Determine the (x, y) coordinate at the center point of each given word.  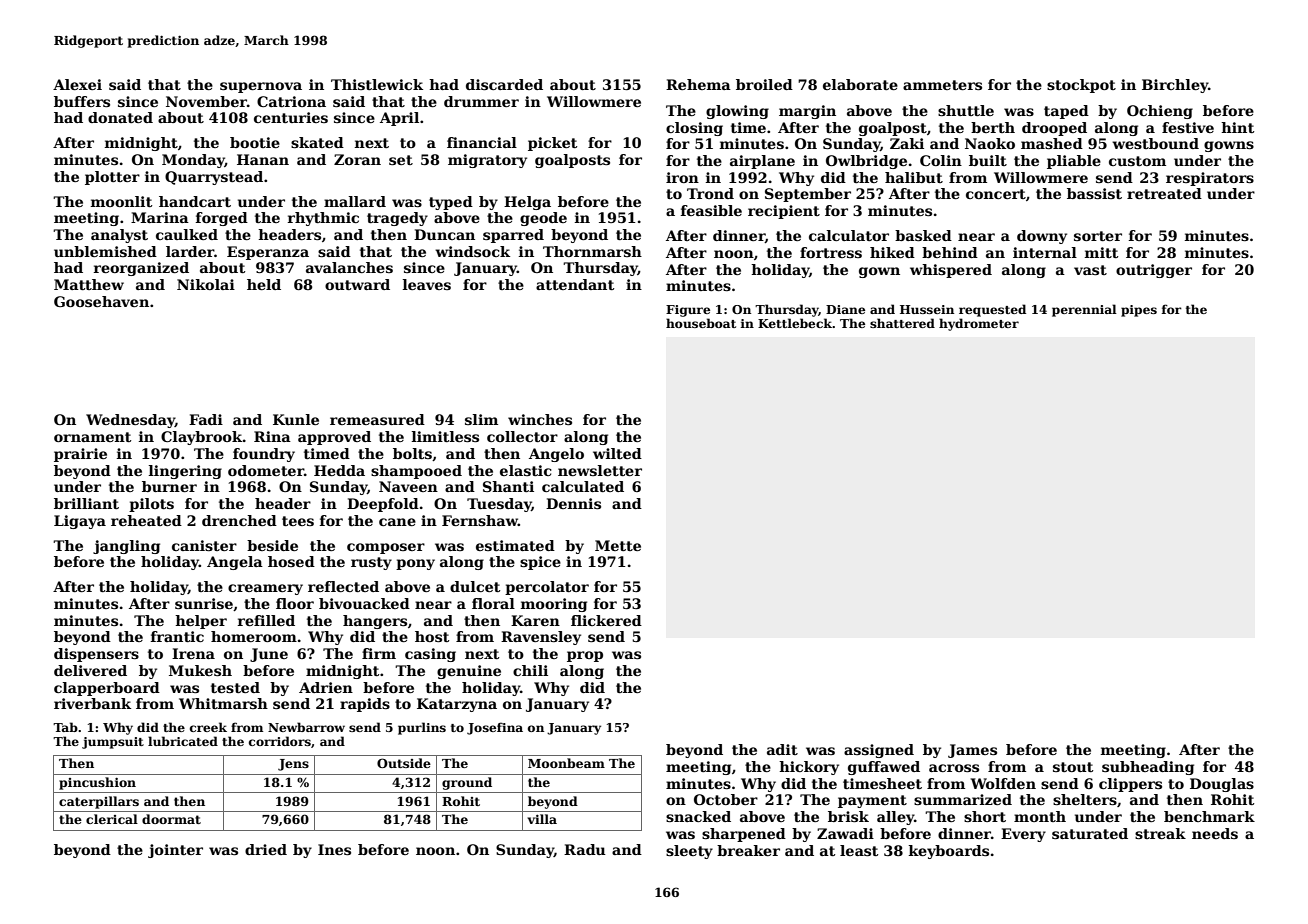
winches (540, 419)
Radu (585, 849)
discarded (504, 84)
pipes (1139, 311)
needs (1215, 833)
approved (334, 438)
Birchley (1175, 86)
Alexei (77, 84)
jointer (175, 851)
